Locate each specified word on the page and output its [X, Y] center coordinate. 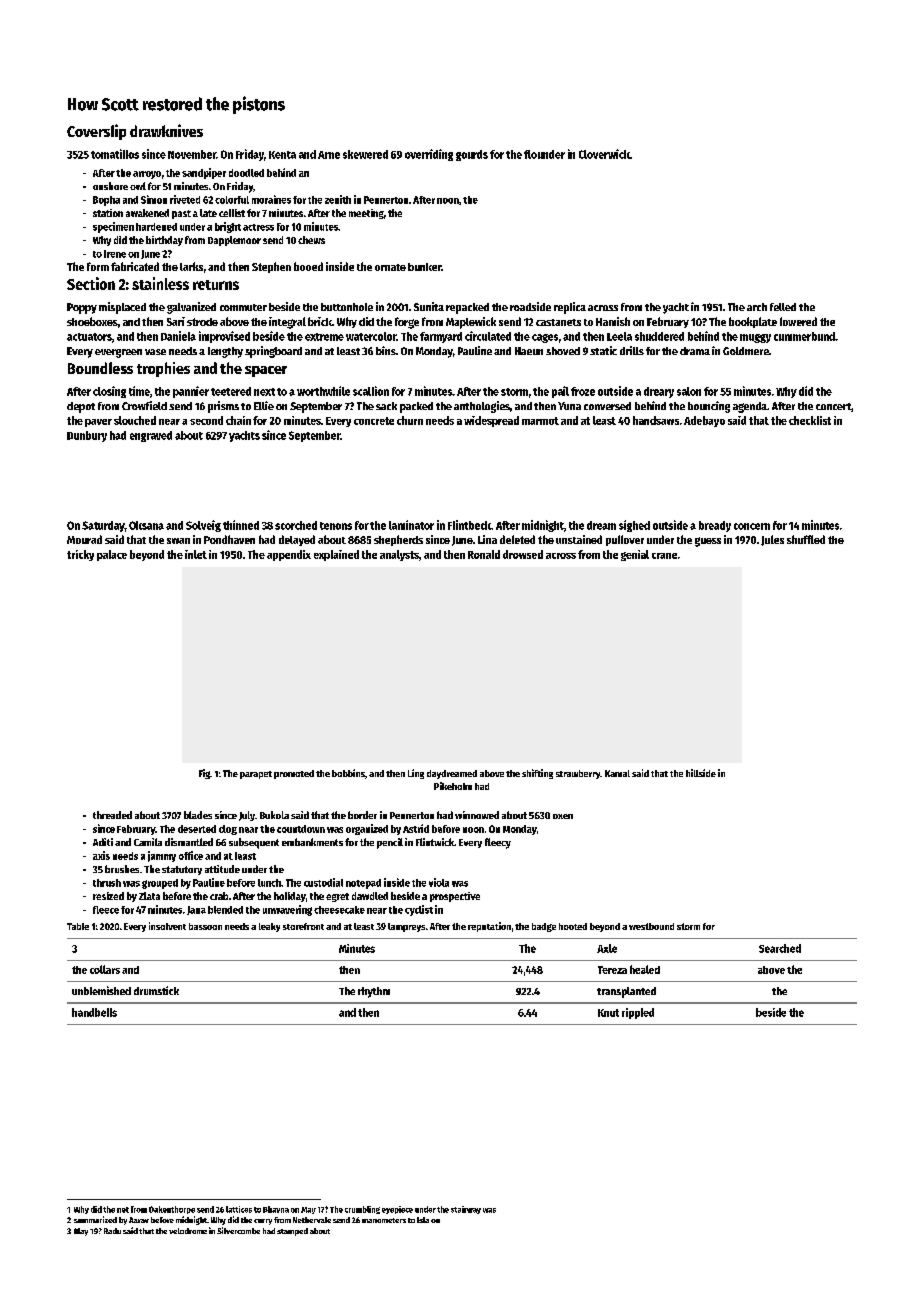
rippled [638, 1013]
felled [783, 307]
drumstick [156, 990]
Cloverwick [604, 154]
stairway [466, 1210]
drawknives [166, 130]
